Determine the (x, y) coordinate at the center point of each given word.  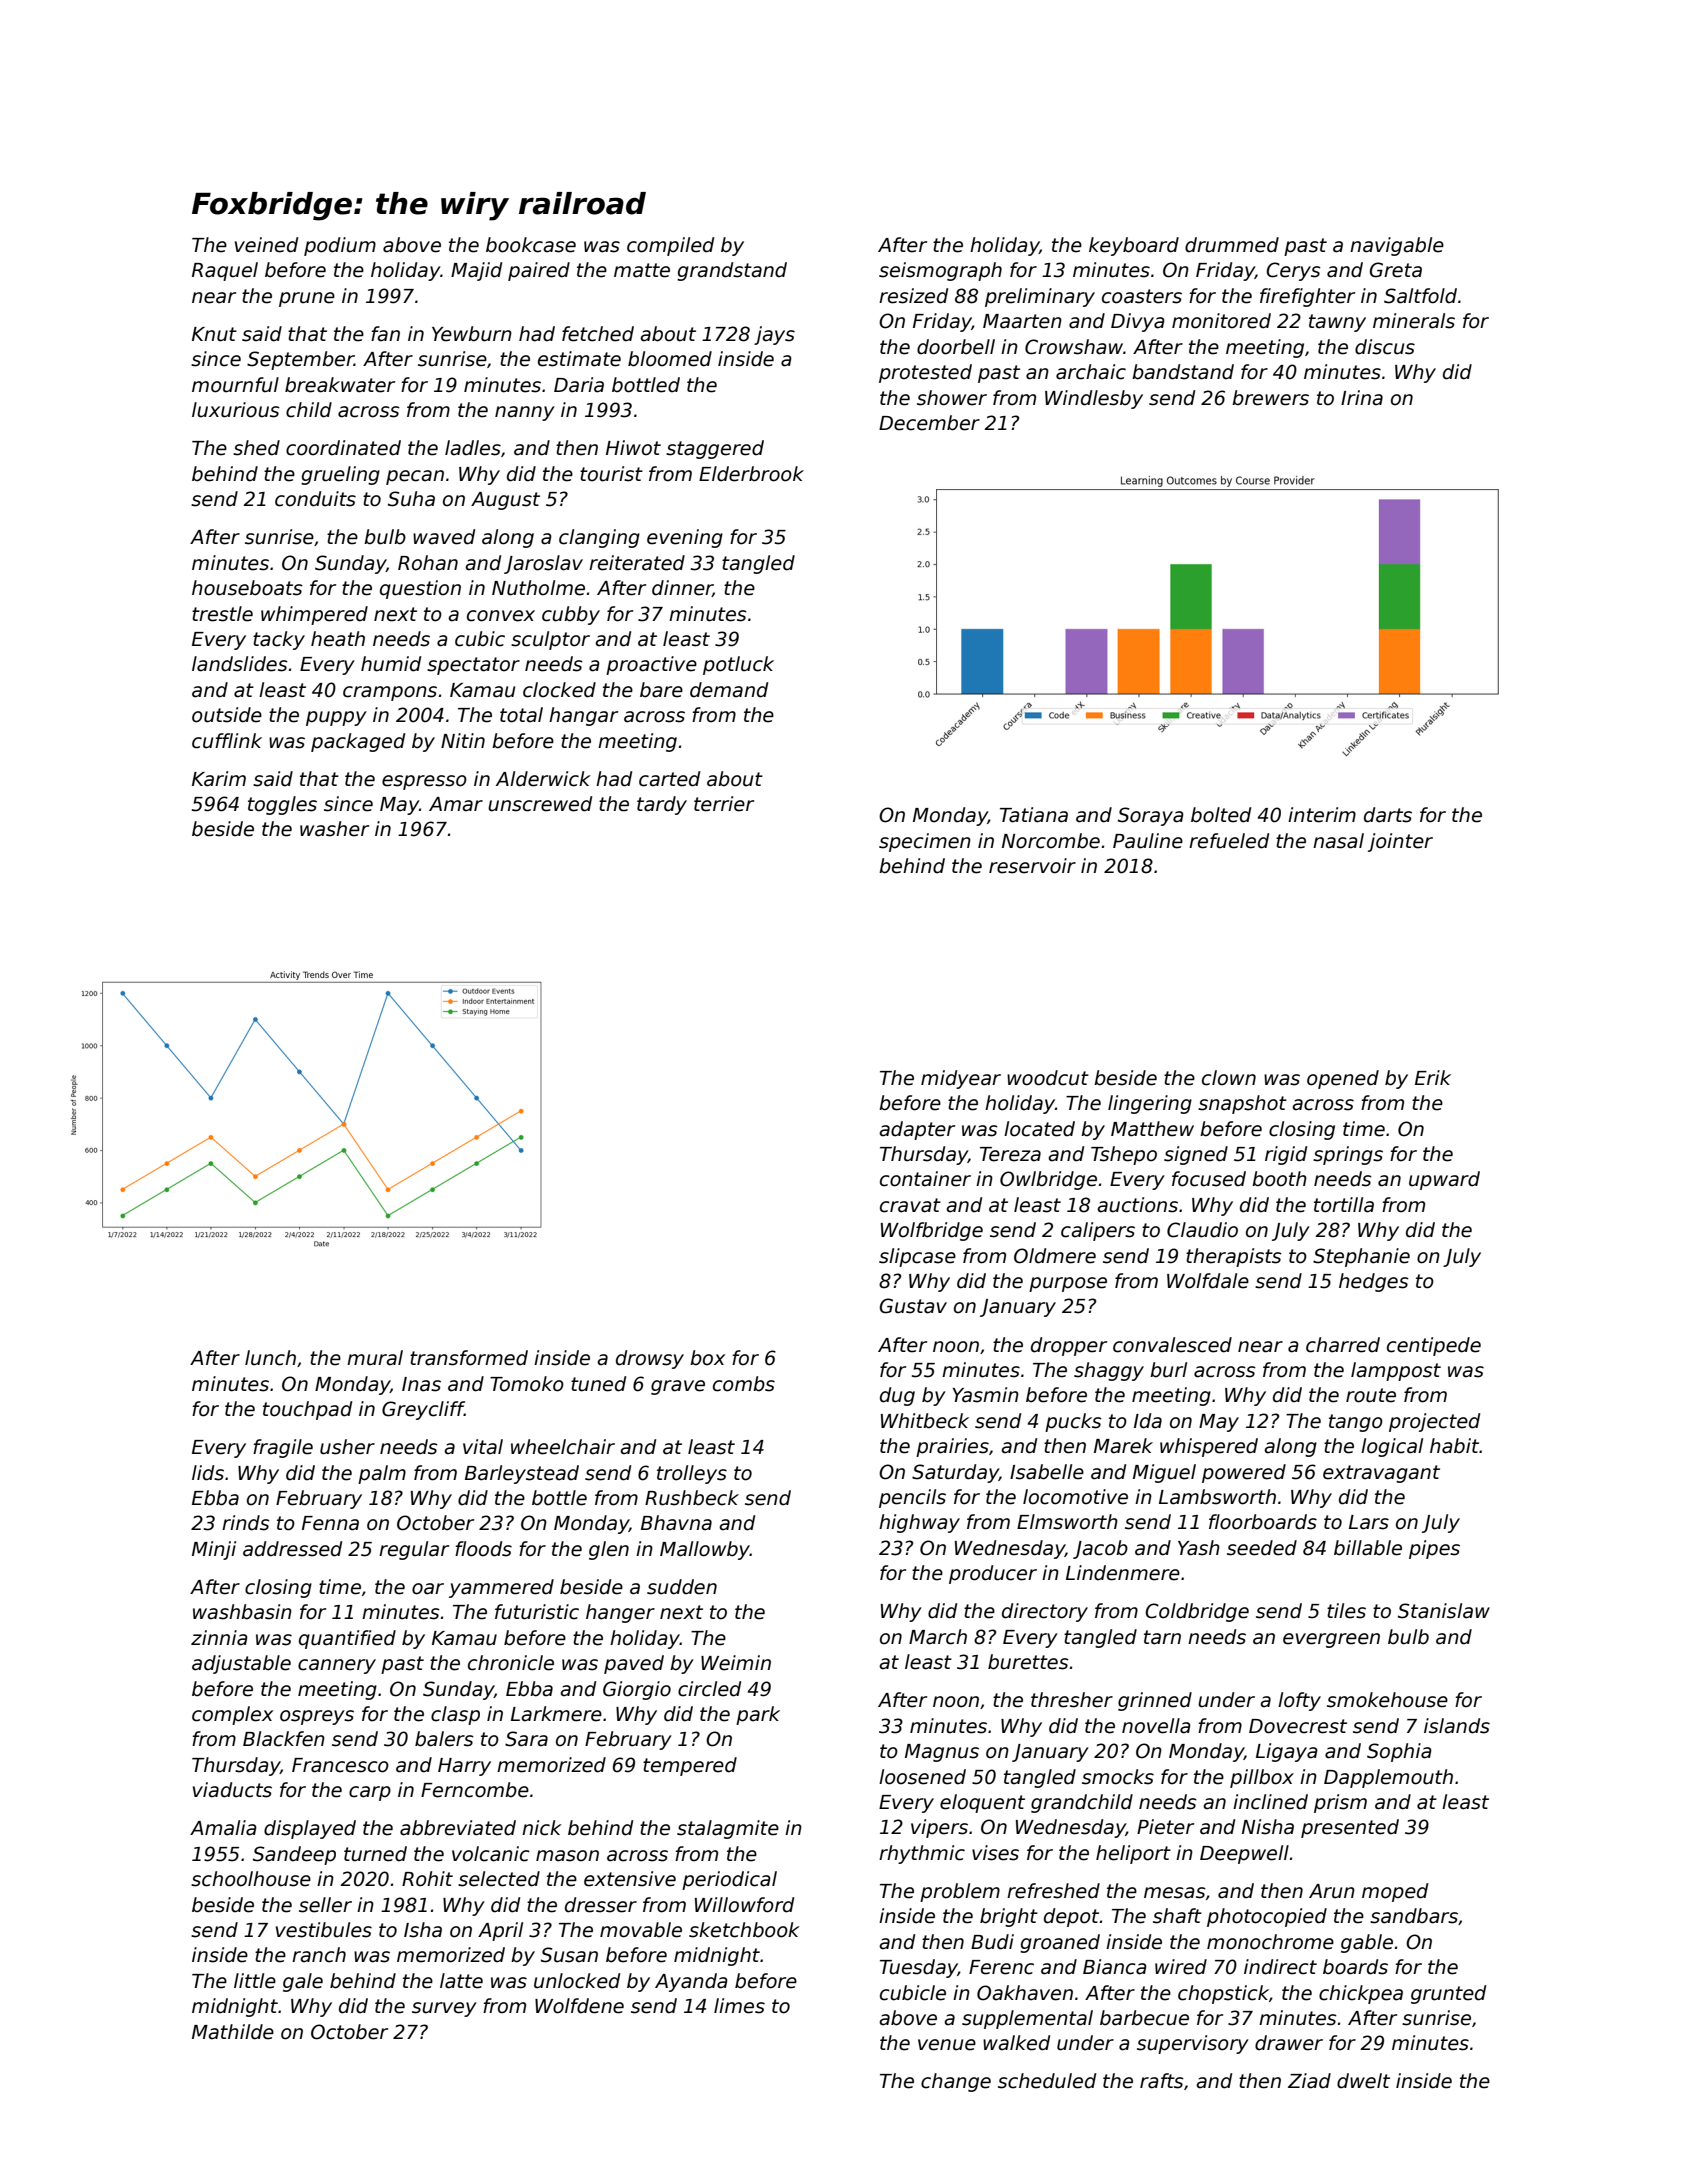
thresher (1072, 1700)
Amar (456, 804)
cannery (337, 1666)
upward (1444, 1180)
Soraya (1151, 816)
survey (444, 2009)
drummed (1232, 245)
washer (334, 829)
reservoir (1032, 866)
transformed (469, 1358)
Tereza (1010, 1154)
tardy (662, 805)
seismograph (940, 271)
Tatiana (1034, 815)
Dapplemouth (1388, 1778)
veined (266, 245)
